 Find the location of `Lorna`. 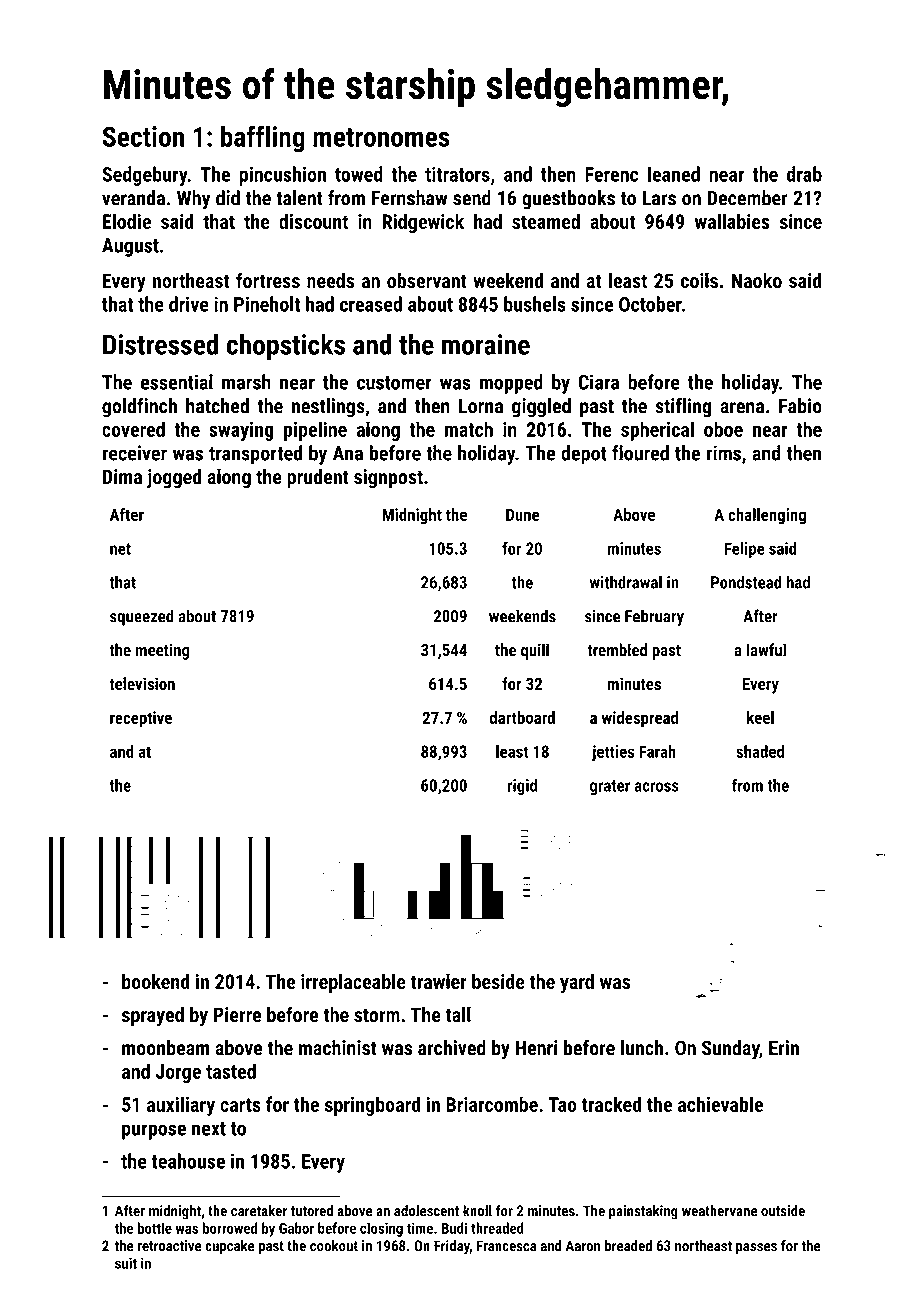

Lorna is located at coordinates (481, 406).
